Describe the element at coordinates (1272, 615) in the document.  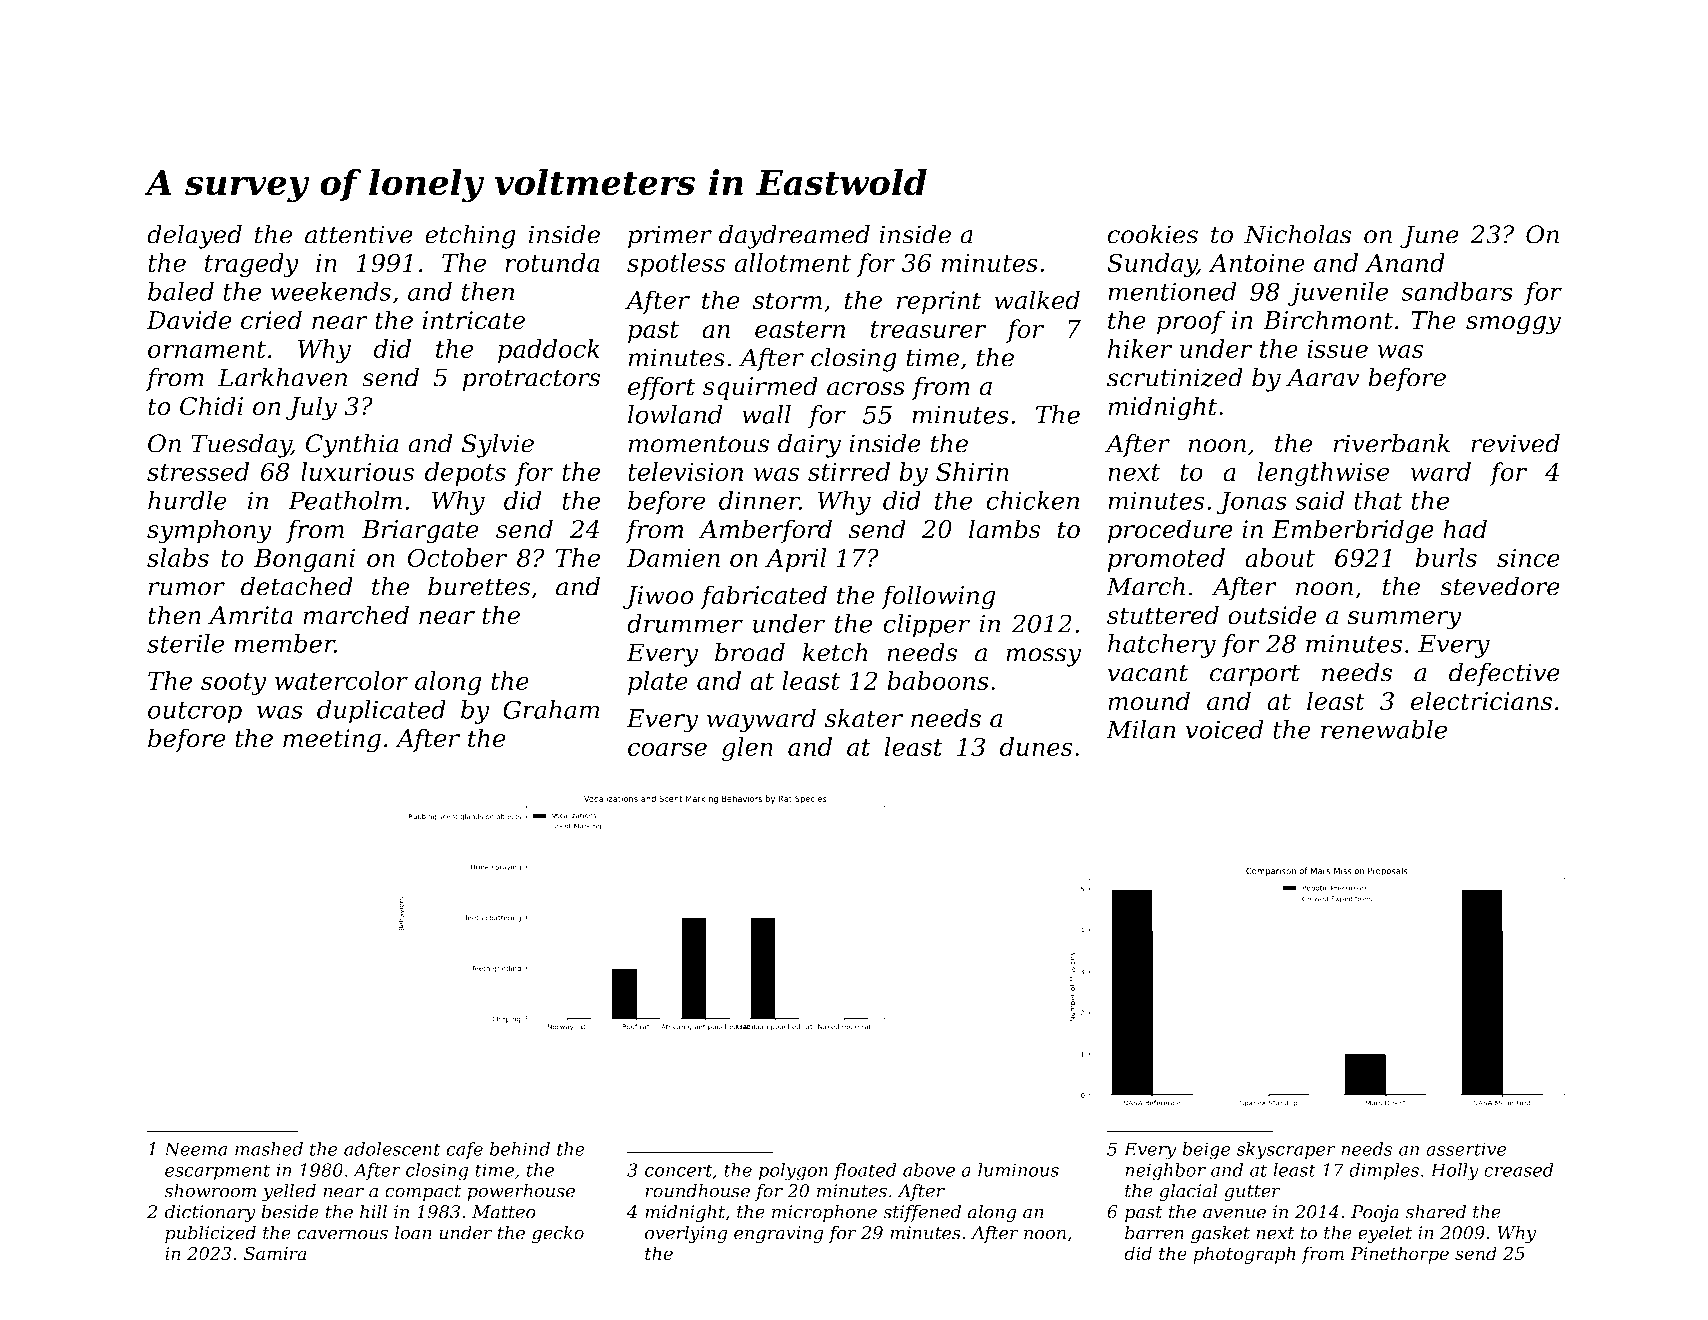
I see `outside` at that location.
